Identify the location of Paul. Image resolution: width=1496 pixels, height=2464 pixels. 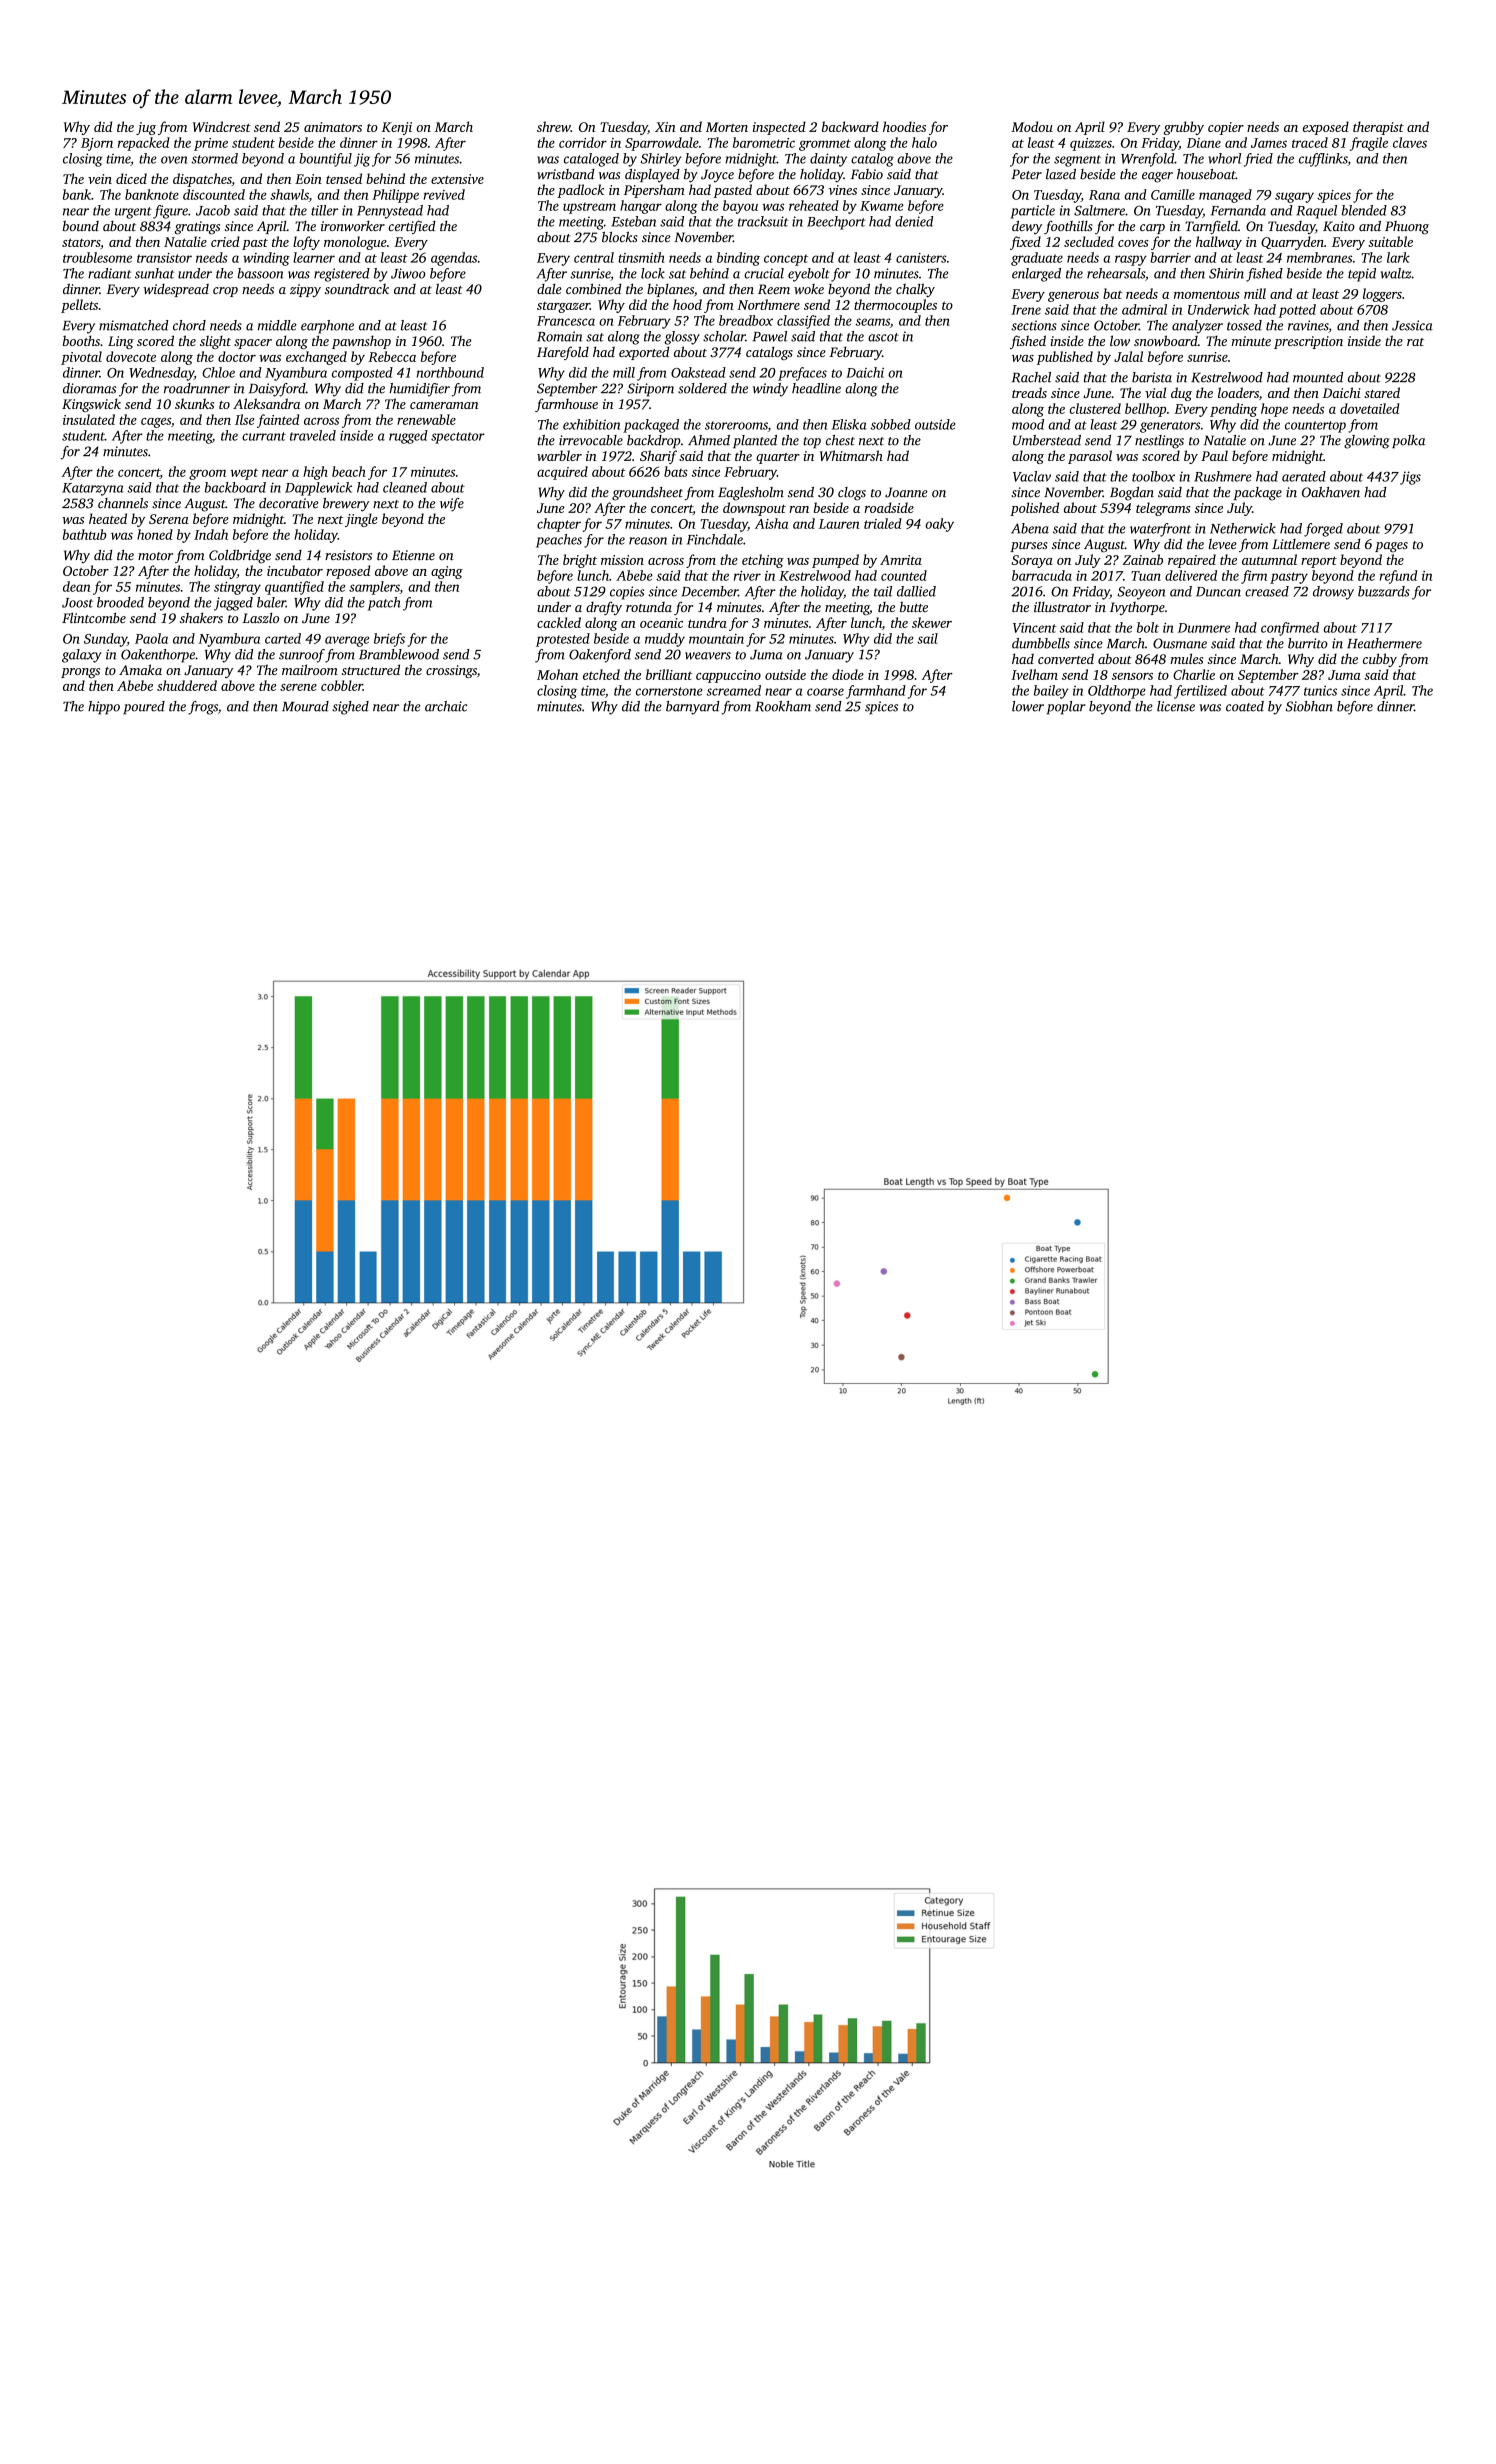
(1214, 455).
